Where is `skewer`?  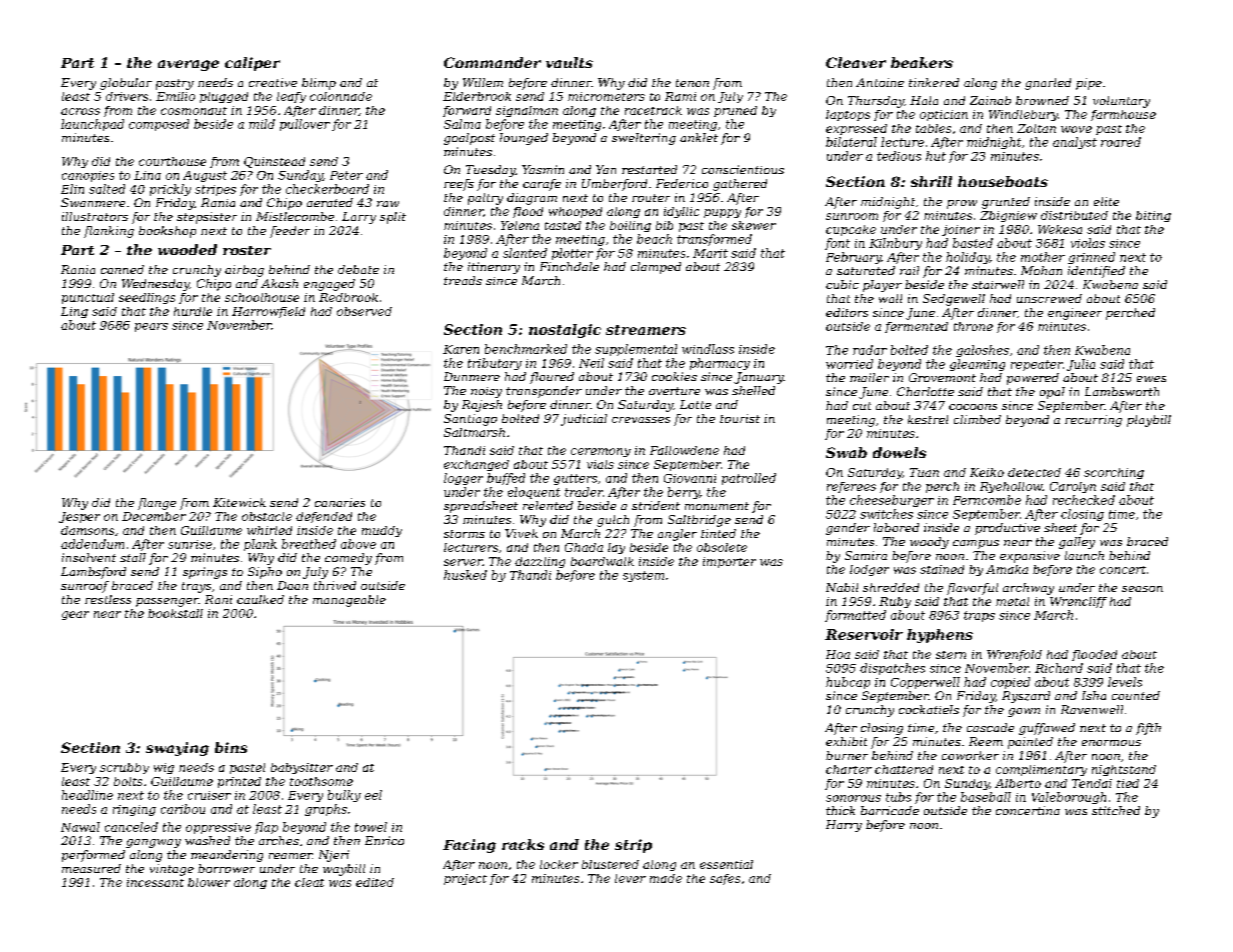
skewer is located at coordinates (754, 225).
